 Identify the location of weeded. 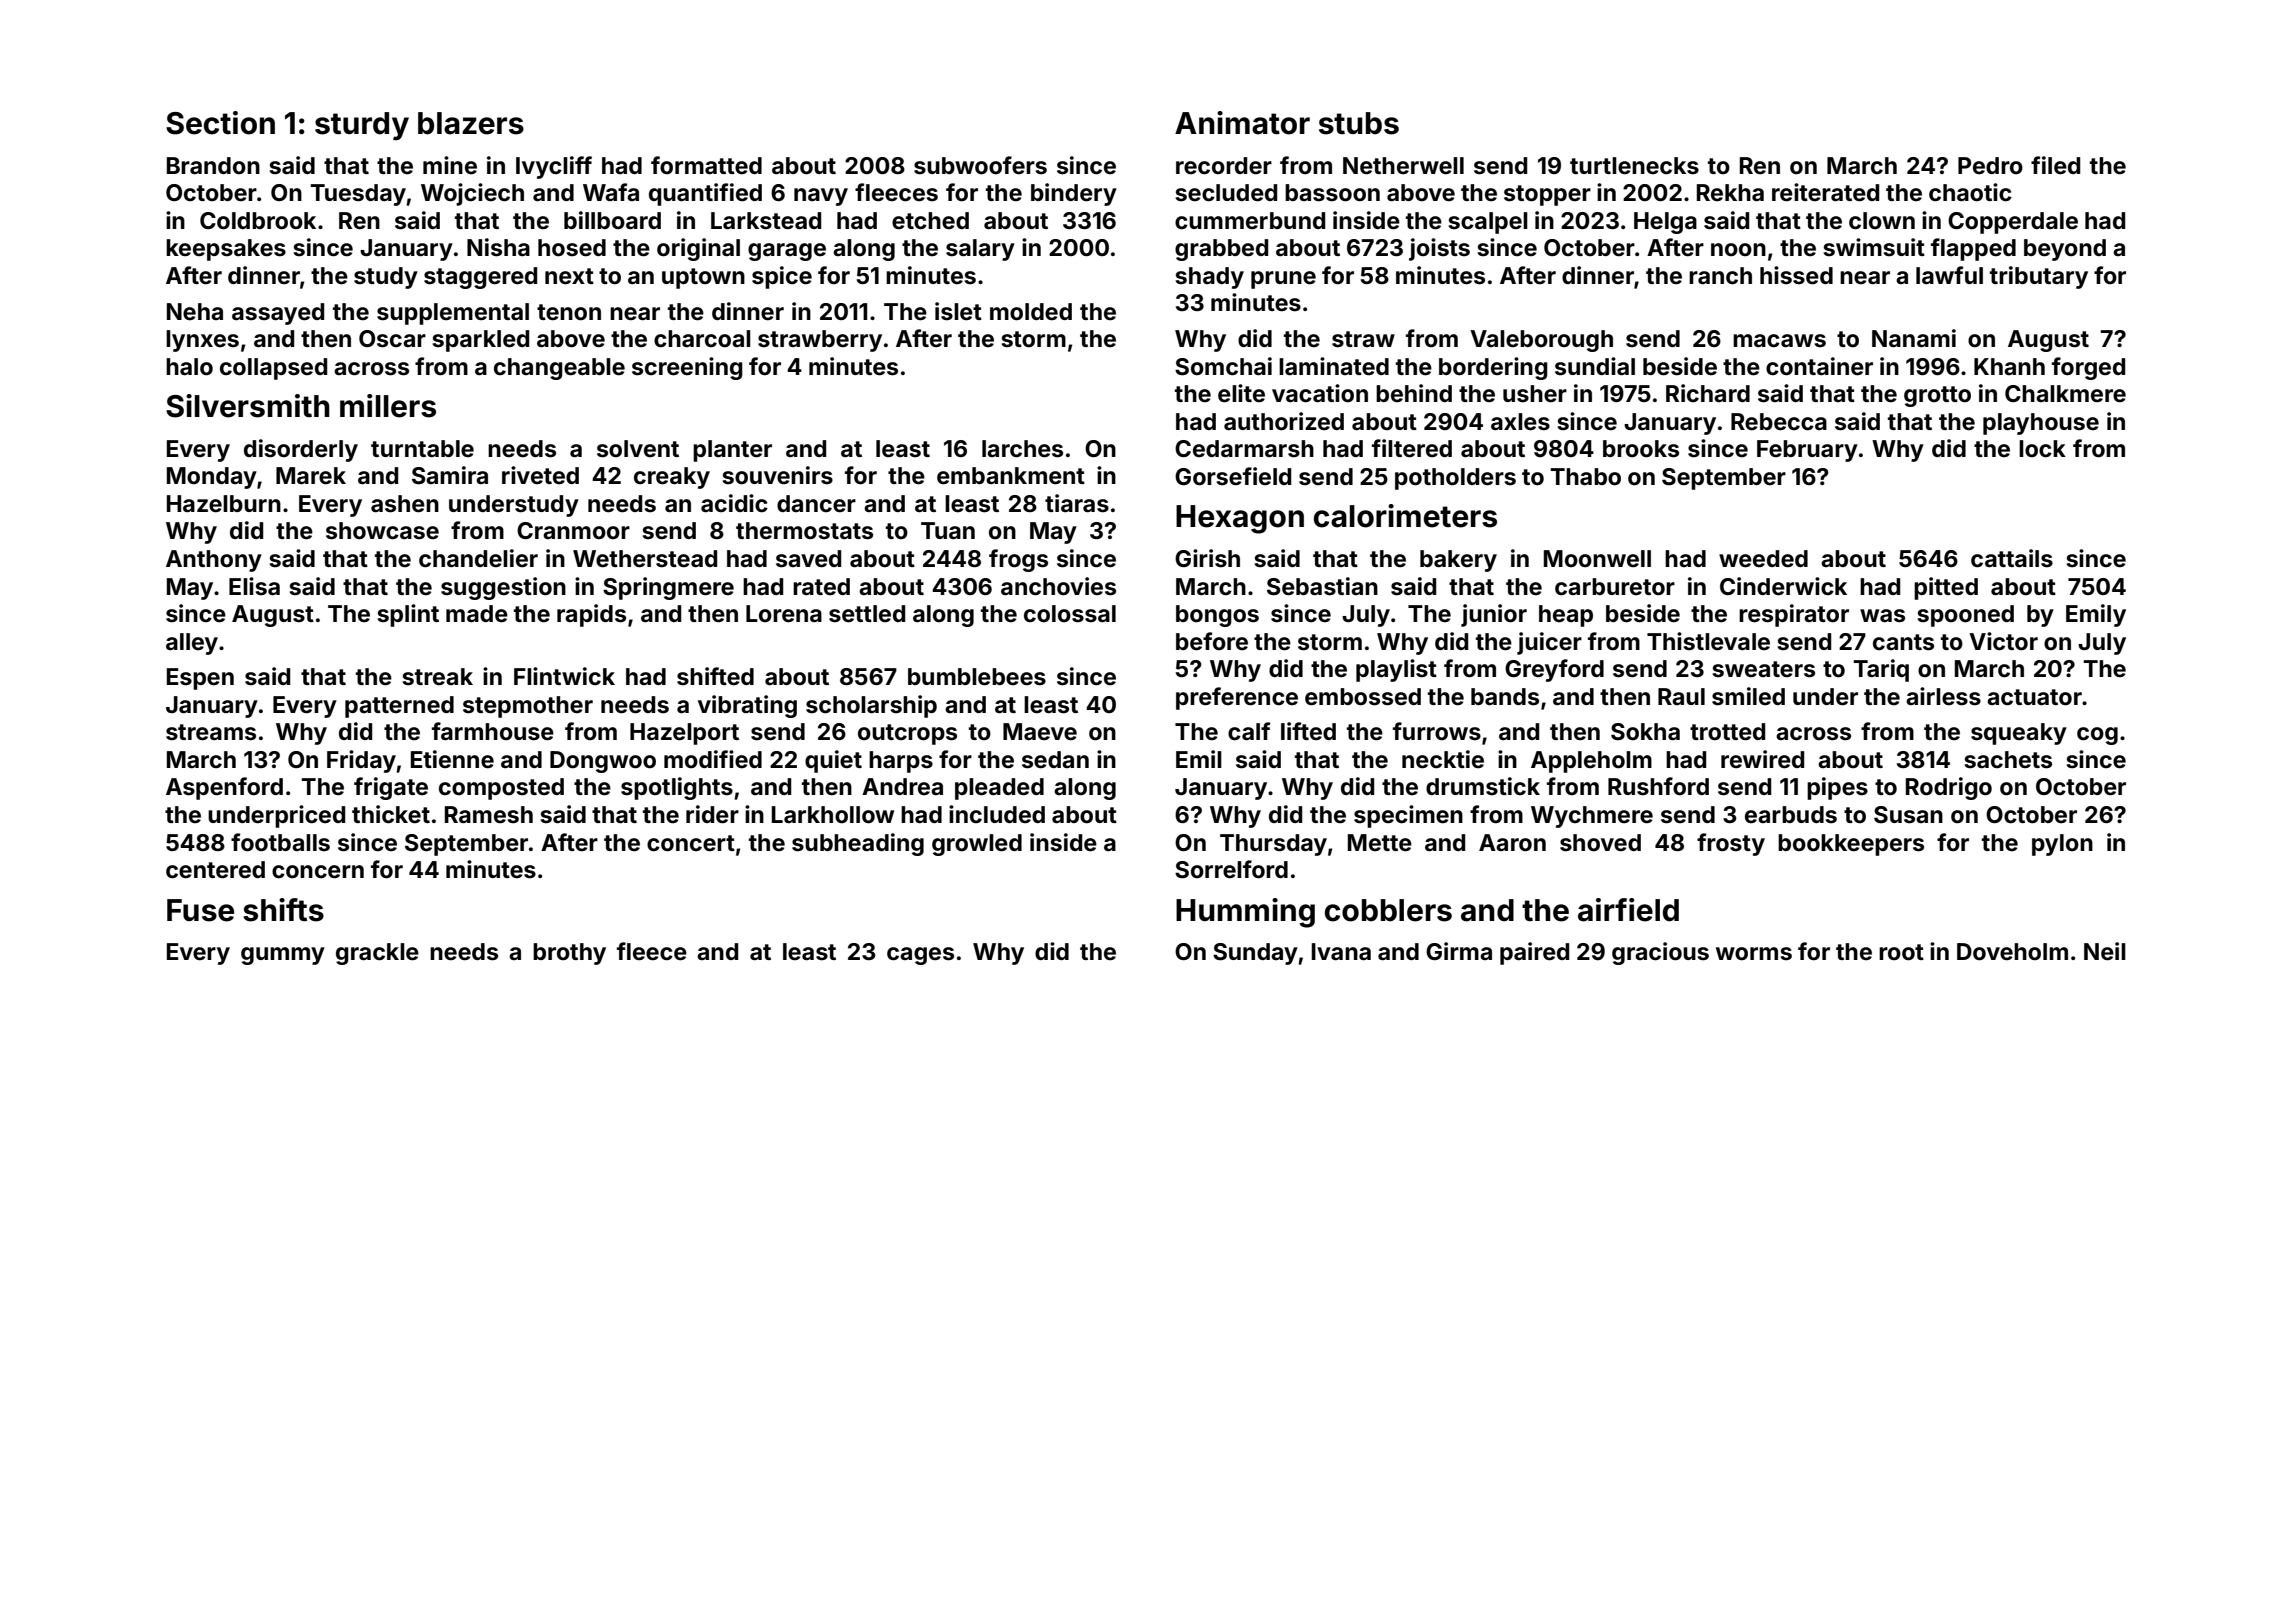
(1763, 559).
